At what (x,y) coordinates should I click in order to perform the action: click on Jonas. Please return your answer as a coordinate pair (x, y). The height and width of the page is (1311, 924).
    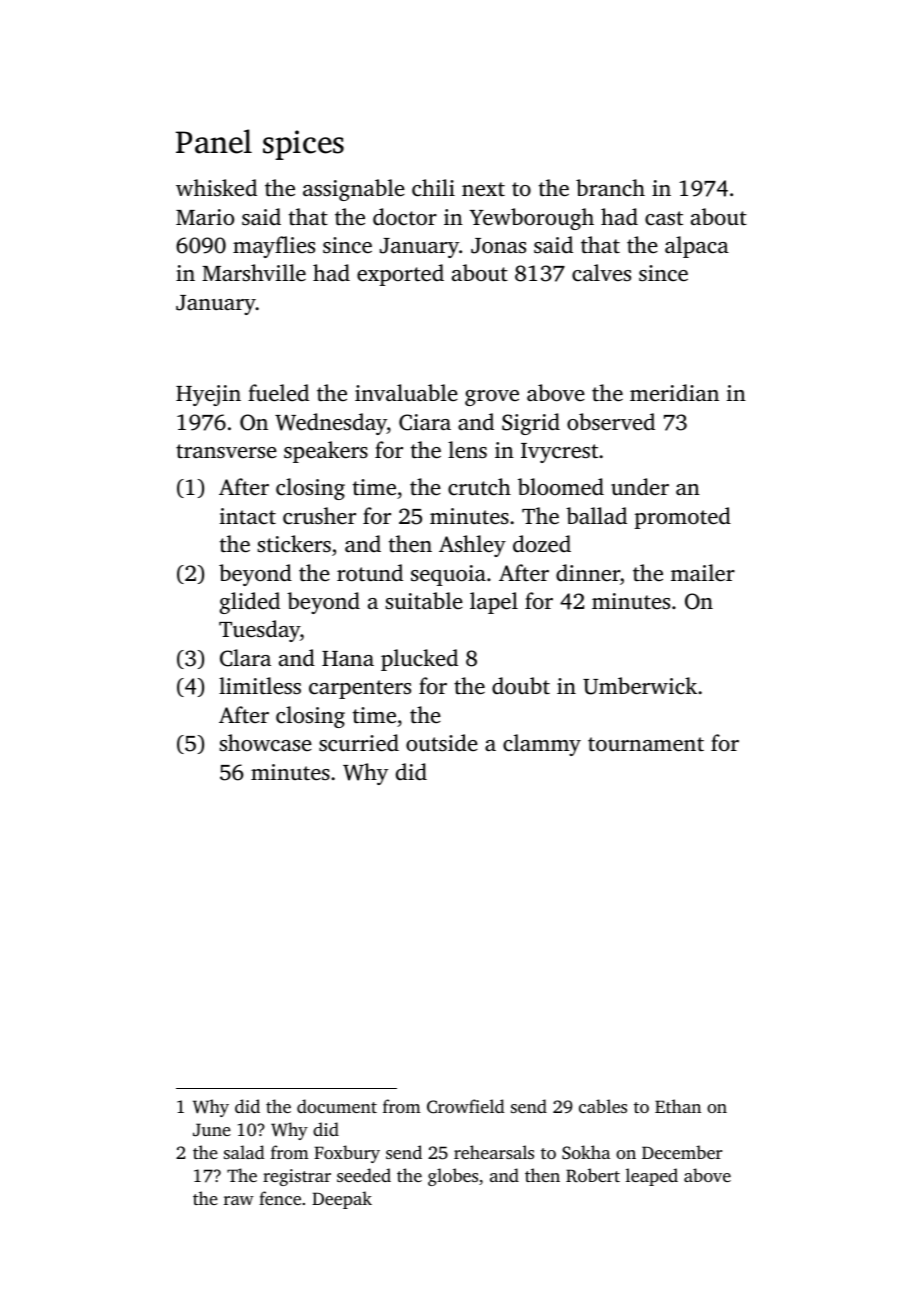
    Looking at the image, I should click on (498, 246).
